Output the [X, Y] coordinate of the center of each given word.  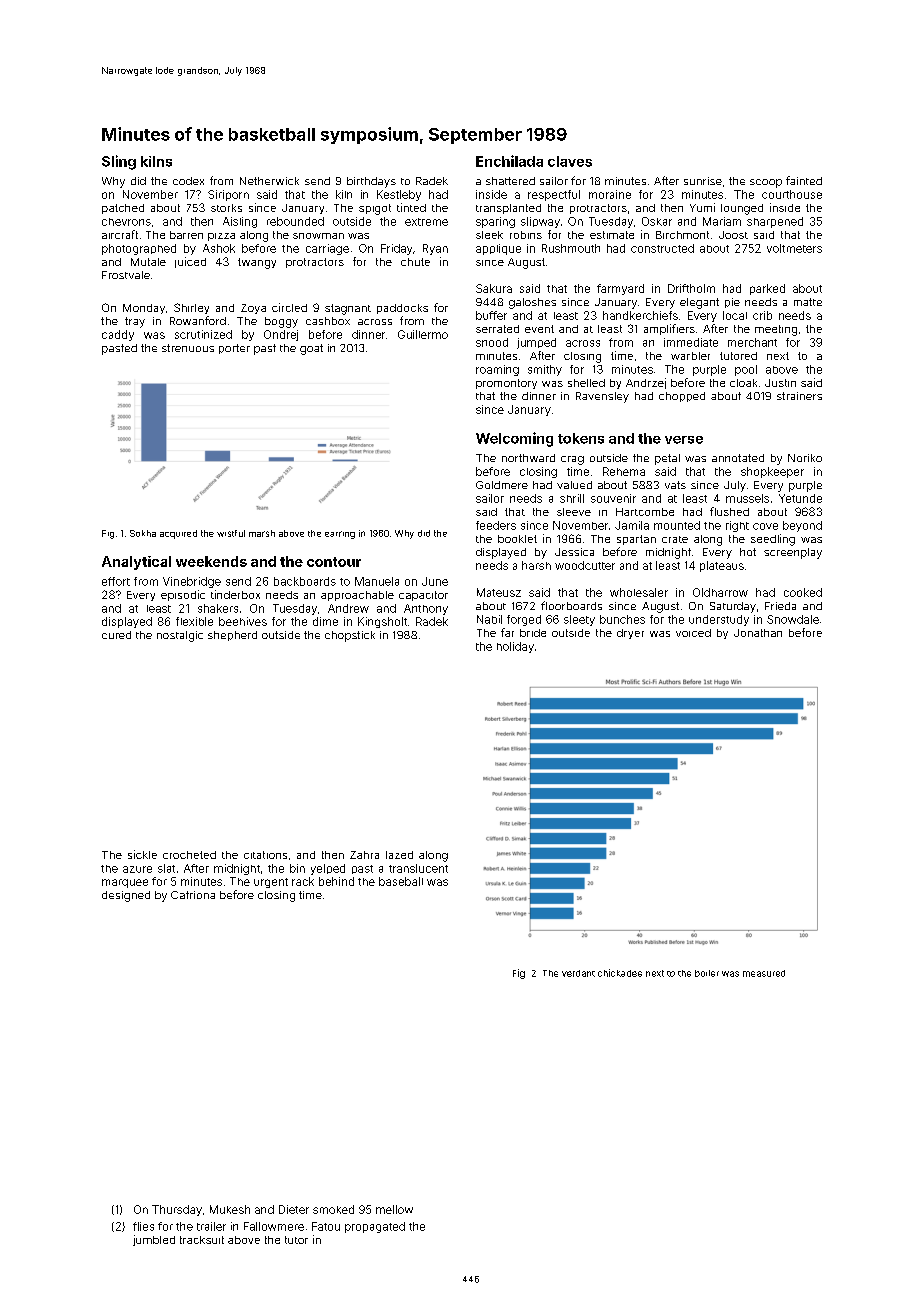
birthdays [371, 182]
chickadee [620, 973]
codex [188, 181]
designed [126, 896]
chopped [682, 397]
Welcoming [514, 439]
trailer [211, 1226]
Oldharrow [720, 592]
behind [336, 881]
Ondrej [281, 335]
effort [116, 581]
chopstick [350, 636]
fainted [804, 180]
